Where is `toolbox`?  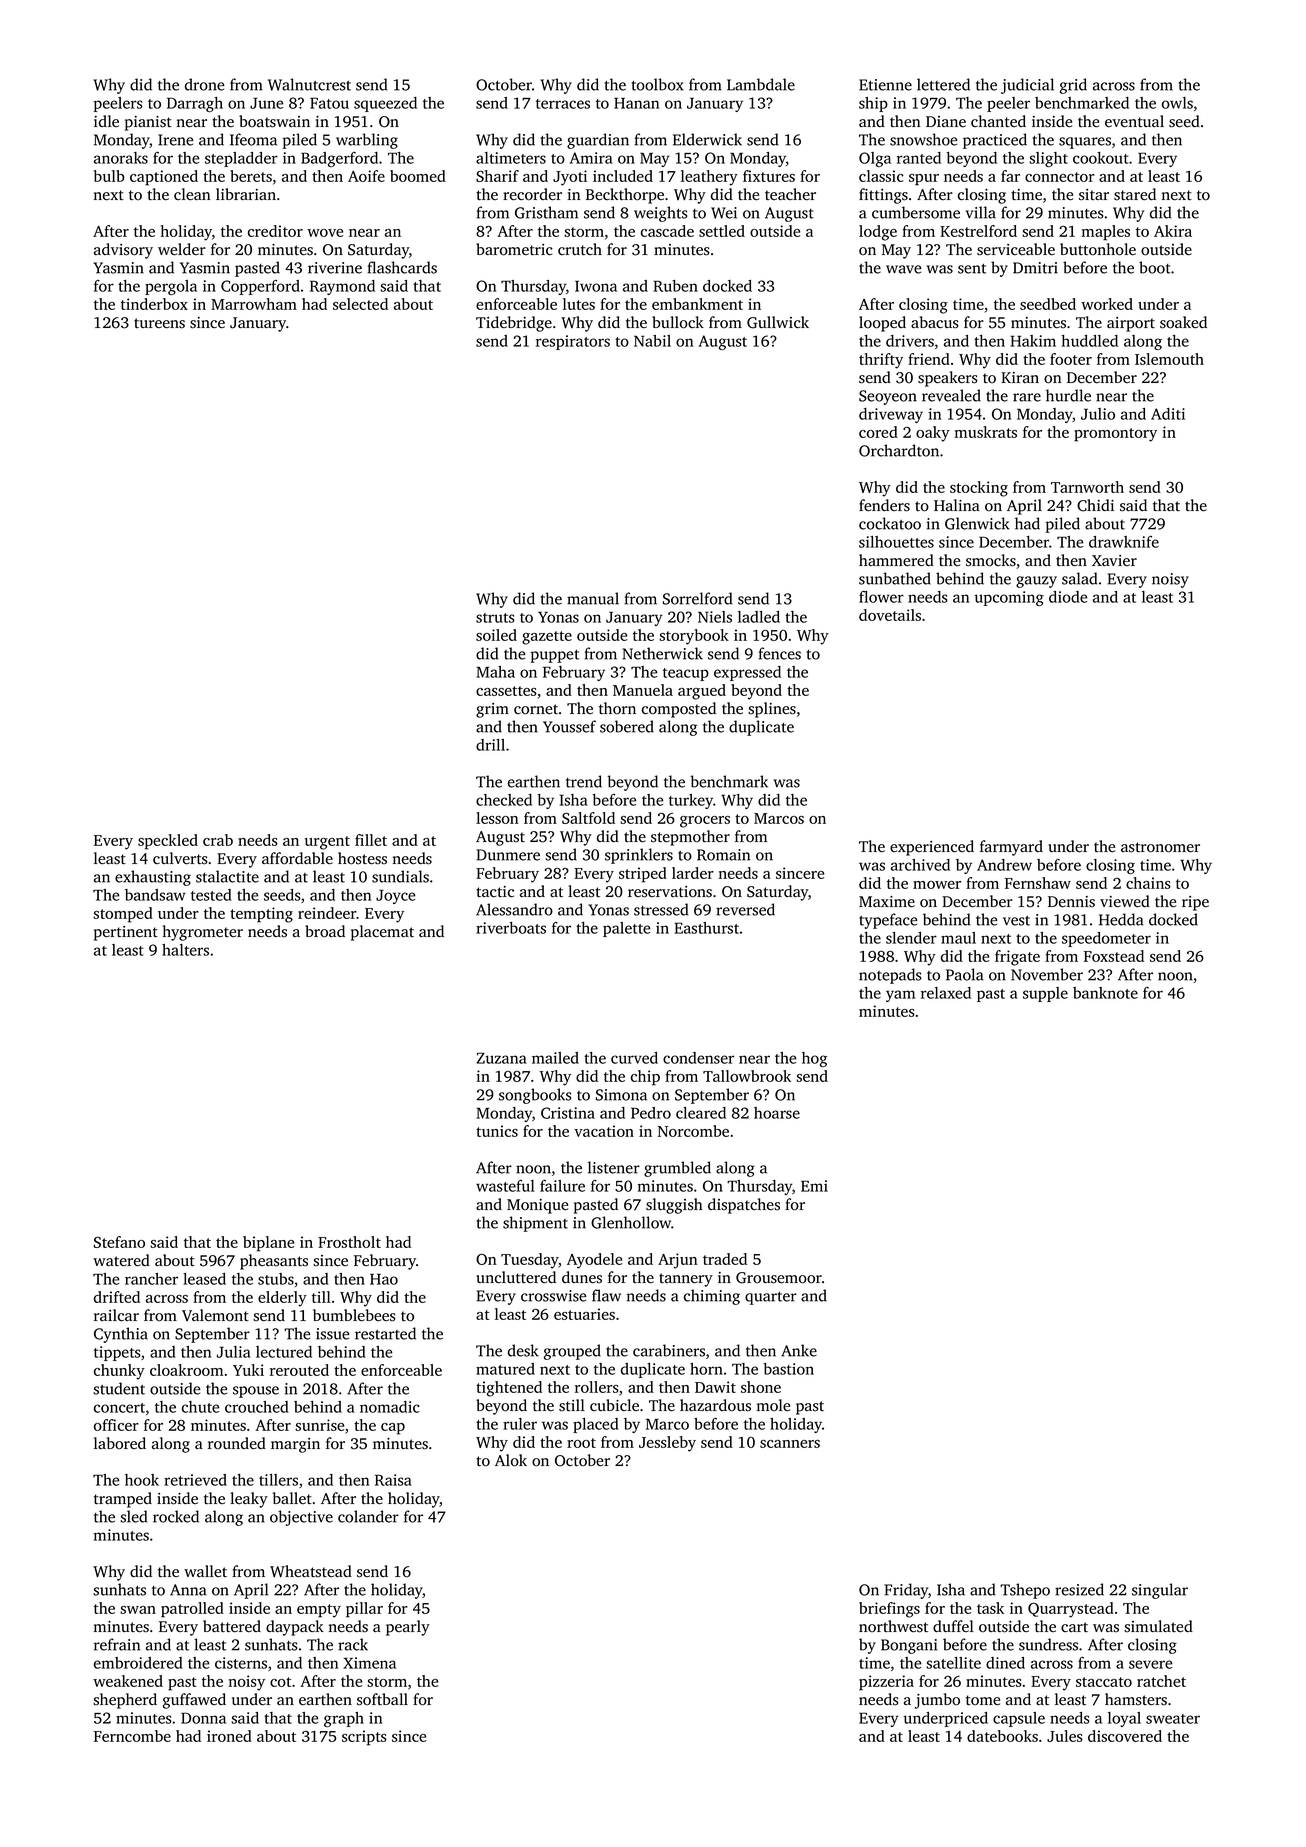
toolbox is located at coordinates (658, 84).
